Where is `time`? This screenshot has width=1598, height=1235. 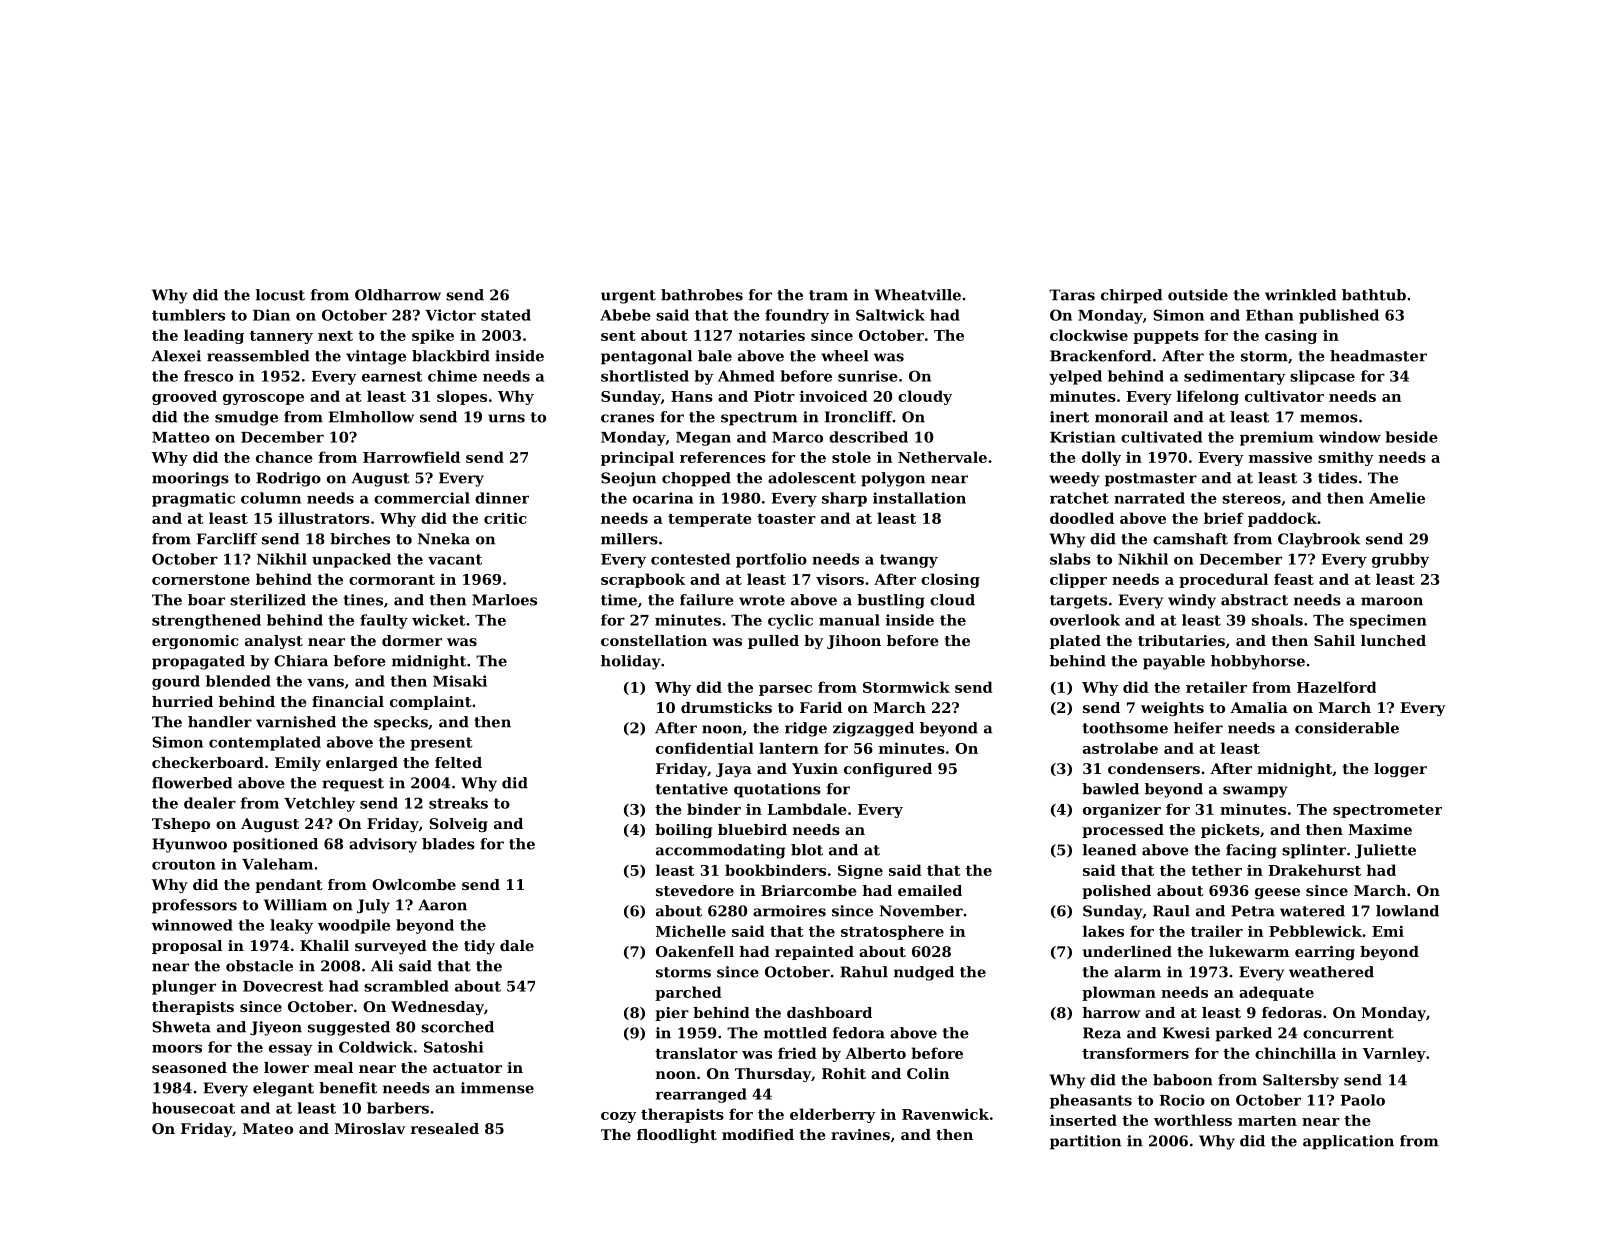 time is located at coordinates (619, 600).
